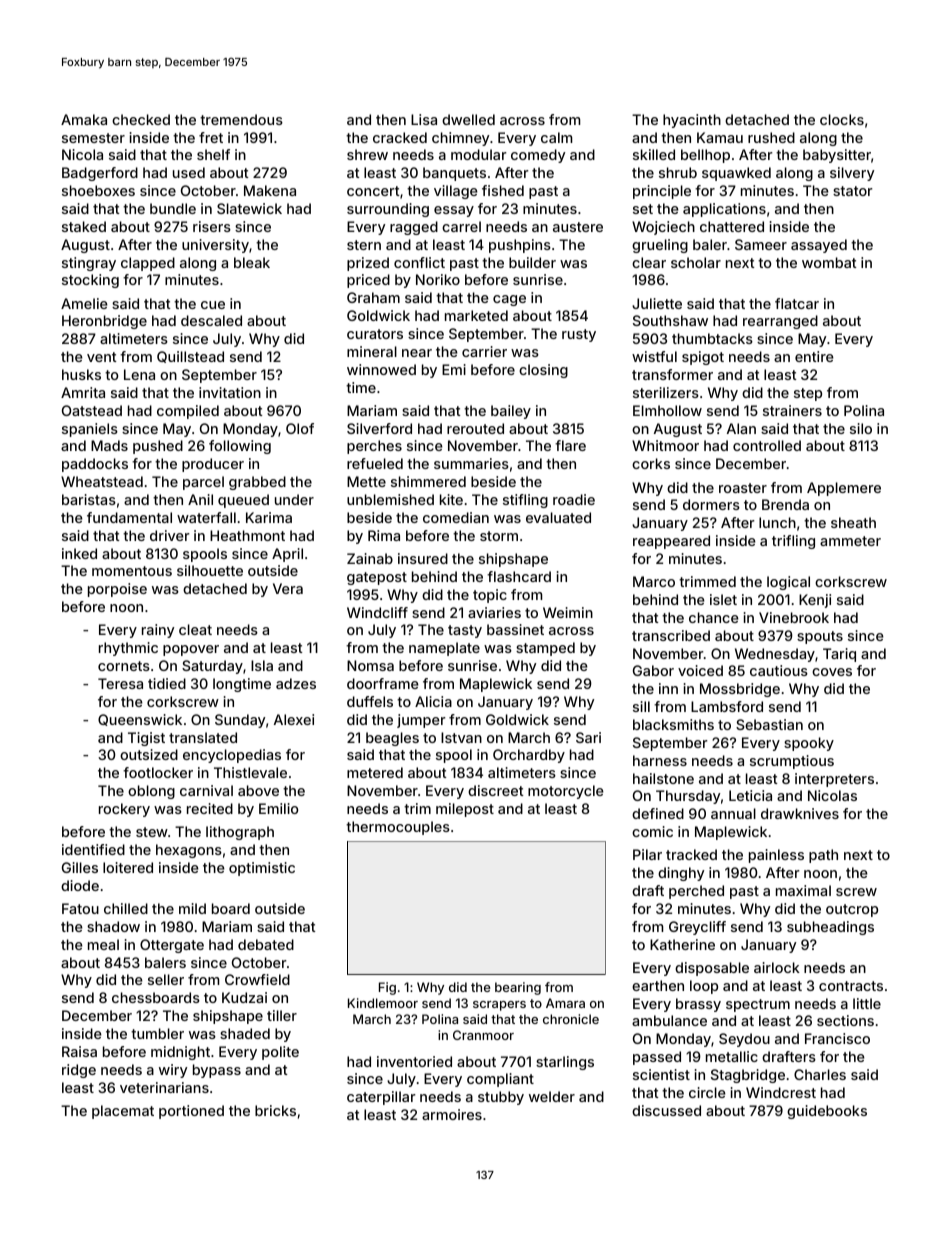 The width and height of the image is (952, 1233). I want to click on Noriko, so click(438, 279).
